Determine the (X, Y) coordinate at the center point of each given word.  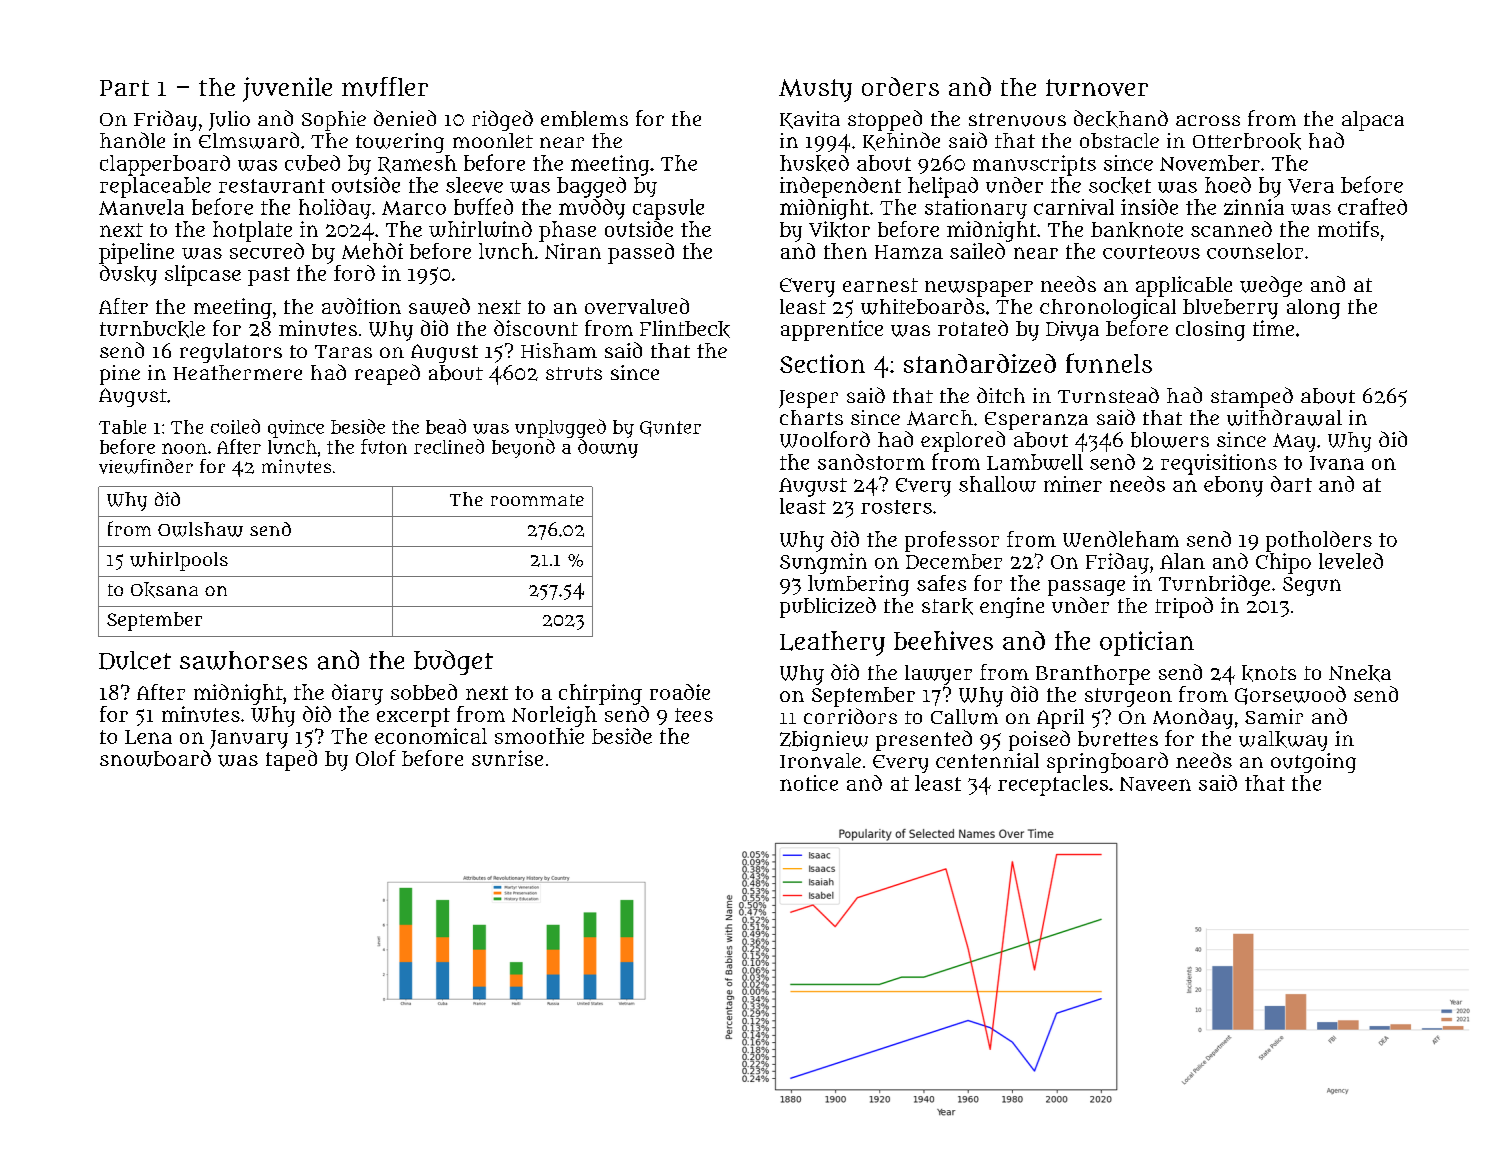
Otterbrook (1247, 141)
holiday (335, 209)
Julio (229, 121)
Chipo (1283, 563)
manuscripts (1034, 165)
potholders (1319, 541)
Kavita (810, 120)
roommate (537, 500)
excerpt (413, 717)
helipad (943, 187)
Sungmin (823, 563)
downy (608, 448)
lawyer (938, 675)
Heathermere (237, 372)
